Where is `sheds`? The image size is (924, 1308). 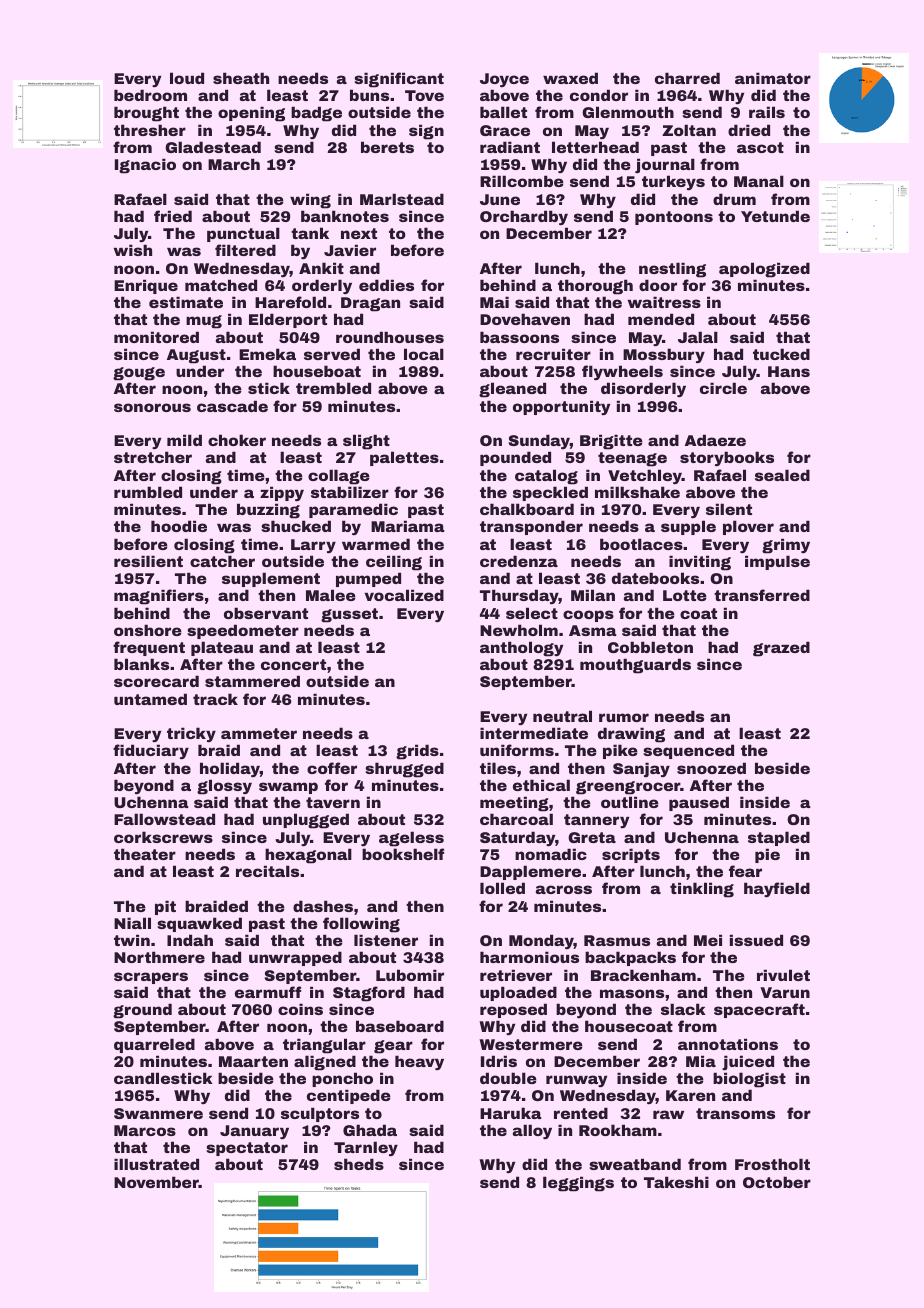
sheds is located at coordinates (359, 1164).
